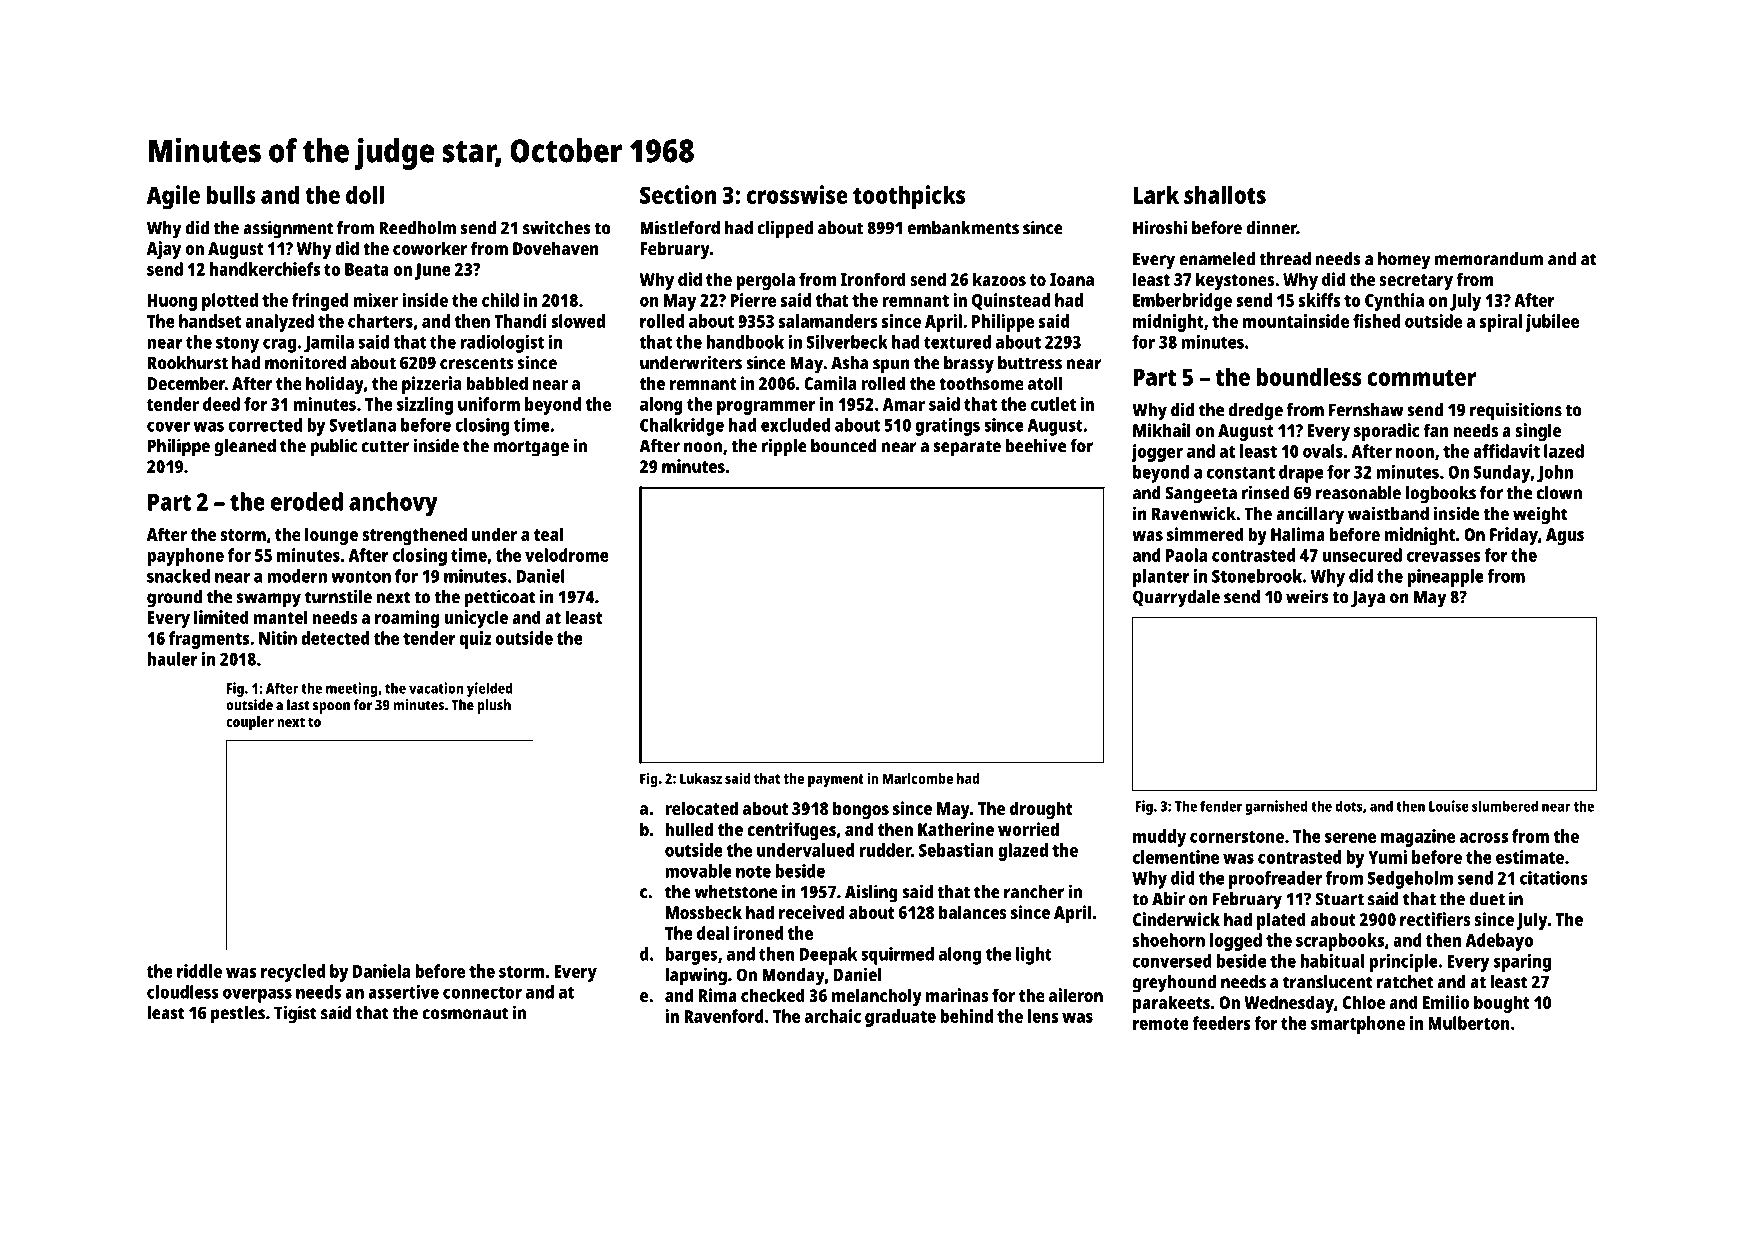 The image size is (1744, 1233). Describe the element at coordinates (1156, 194) in the image. I see `Lark` at that location.
